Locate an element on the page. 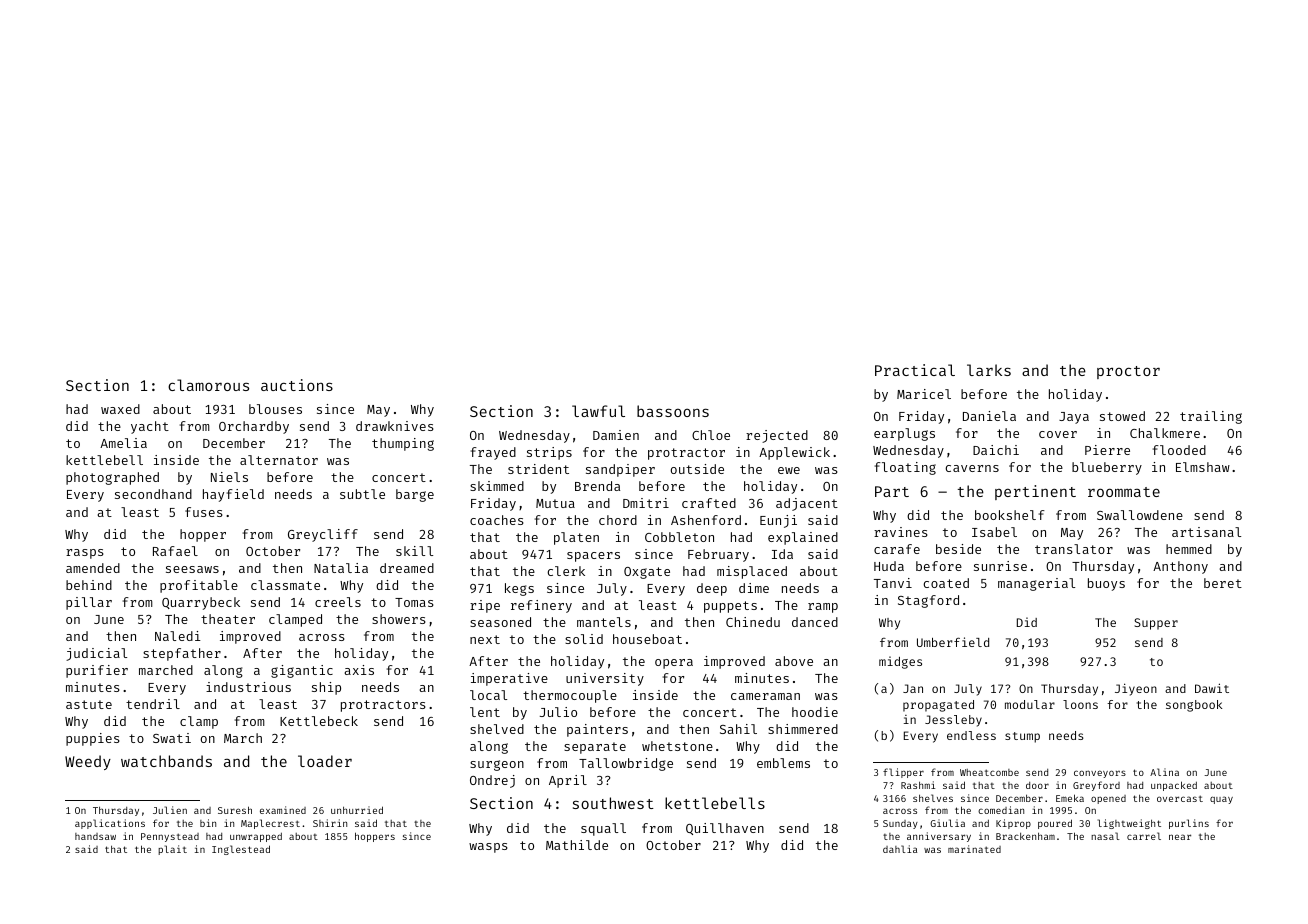 This document has width=1308, height=924. waxed is located at coordinates (120, 409).
